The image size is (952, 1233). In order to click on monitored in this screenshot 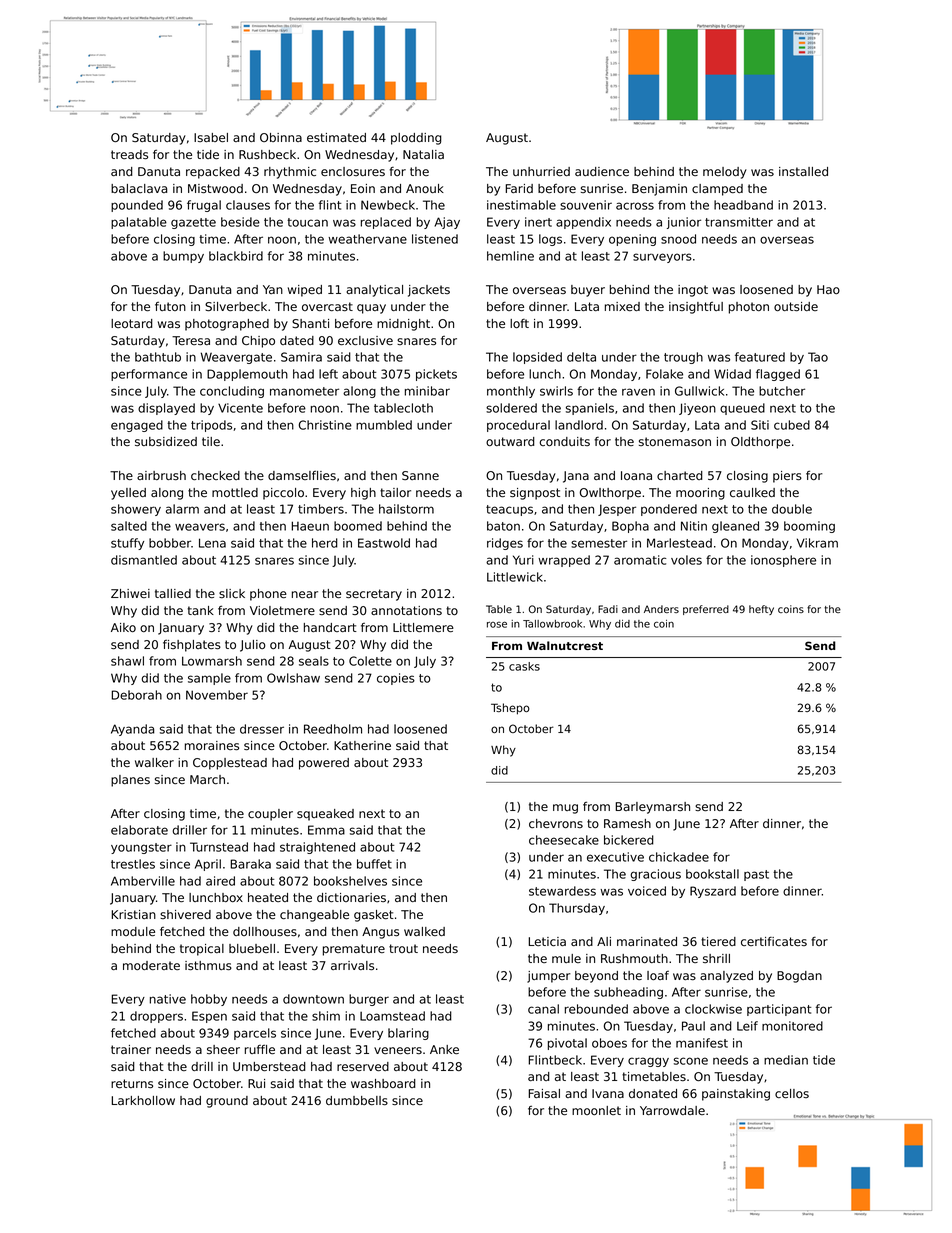, I will do `click(792, 1026)`.
